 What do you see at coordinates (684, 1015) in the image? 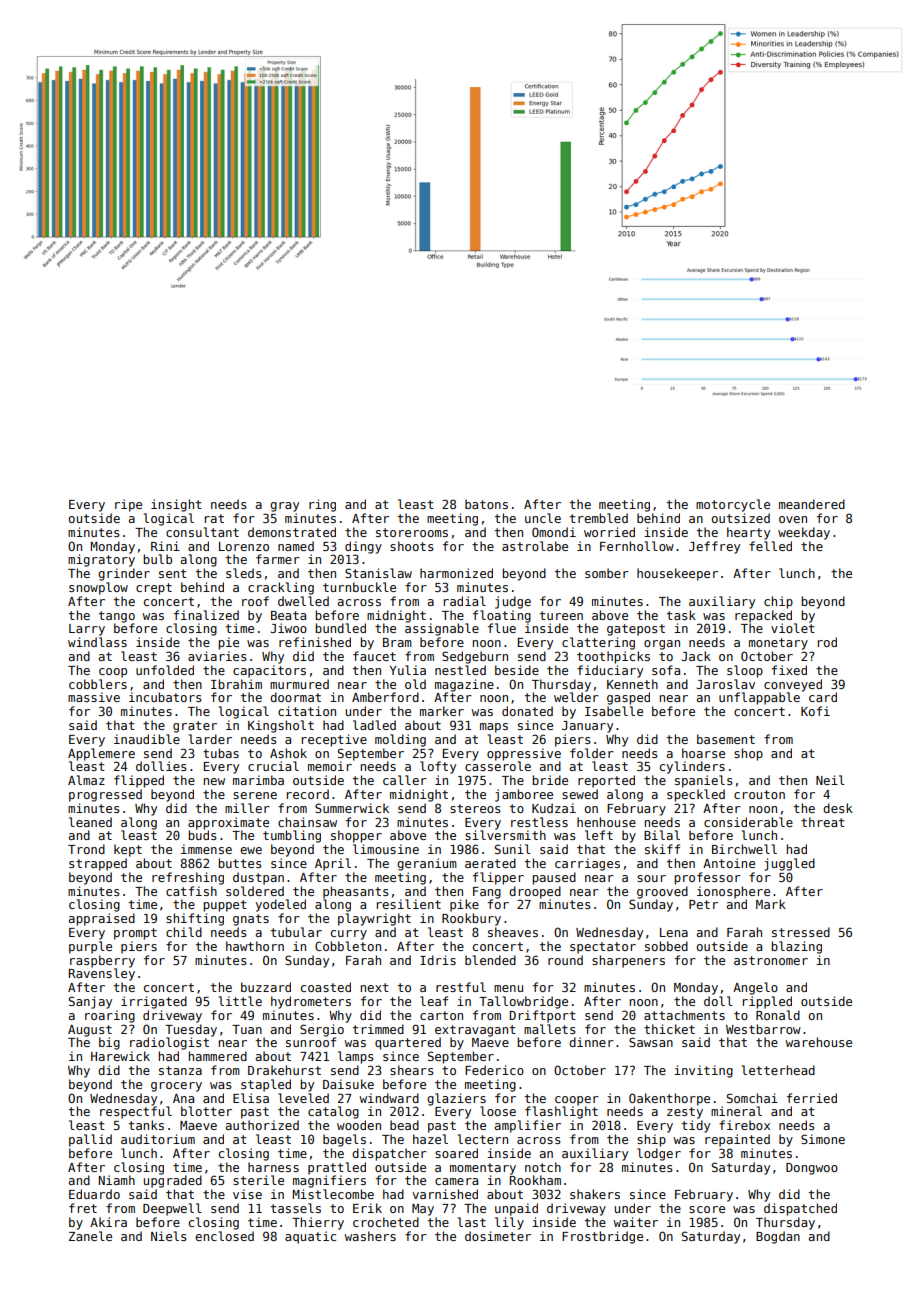
I see `attachments` at bounding box center [684, 1015].
